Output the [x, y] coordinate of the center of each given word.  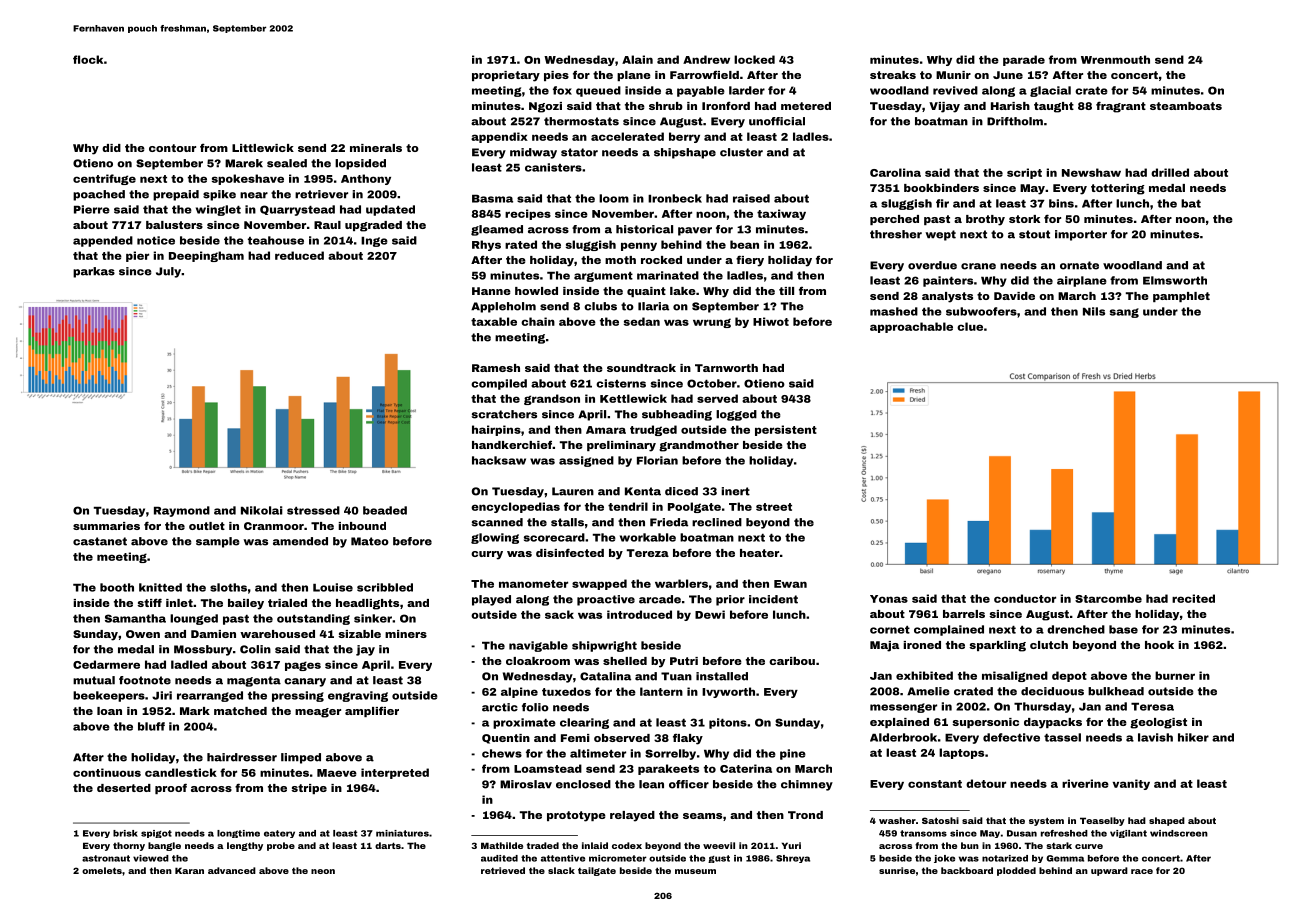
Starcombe [1108, 598]
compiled [499, 384]
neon [323, 871]
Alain [637, 59]
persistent [786, 430]
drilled [1170, 172]
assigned [586, 461]
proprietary [506, 76]
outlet [207, 526]
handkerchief [512, 445]
